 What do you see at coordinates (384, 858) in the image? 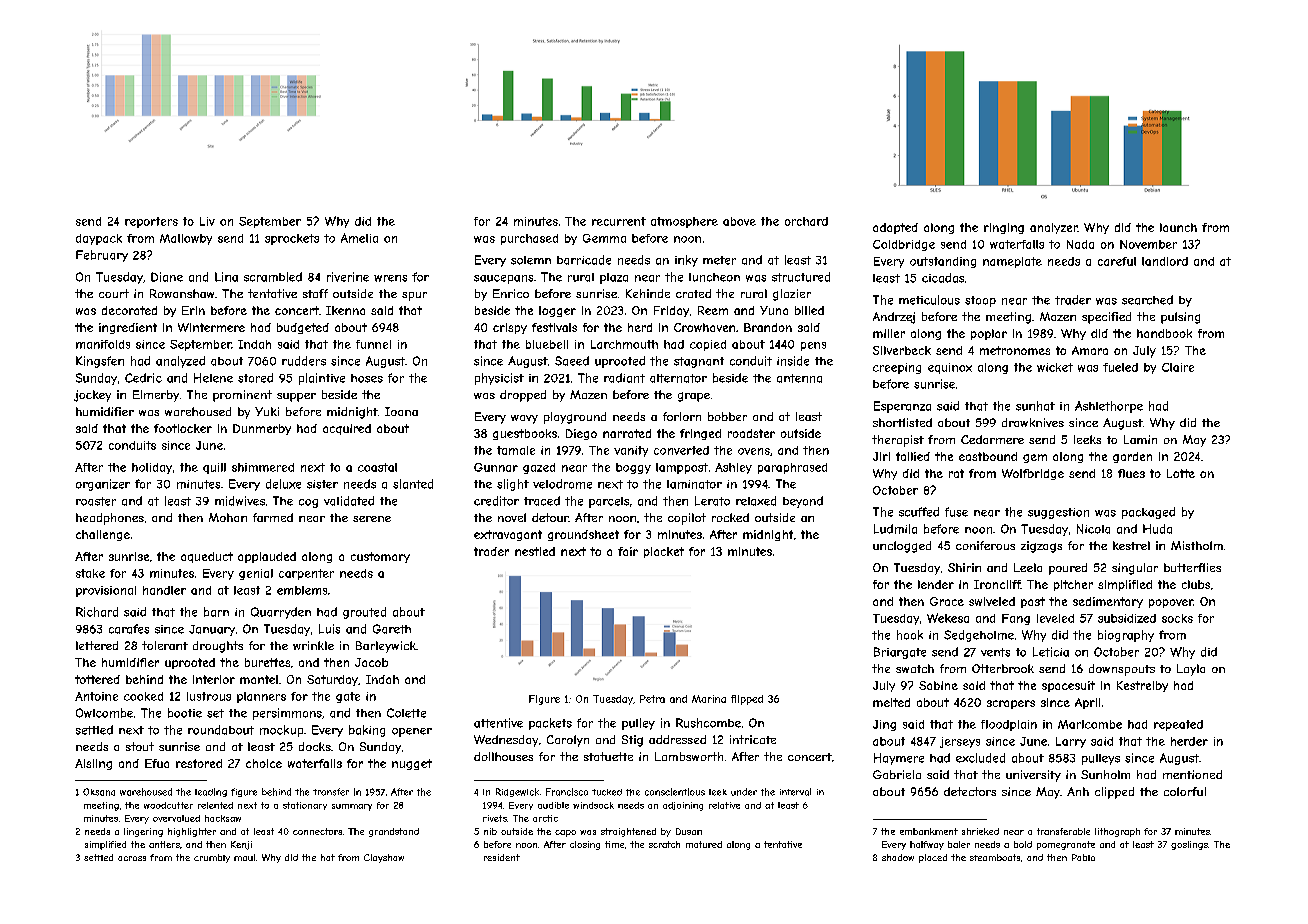
I see `Clayshaw` at bounding box center [384, 858].
